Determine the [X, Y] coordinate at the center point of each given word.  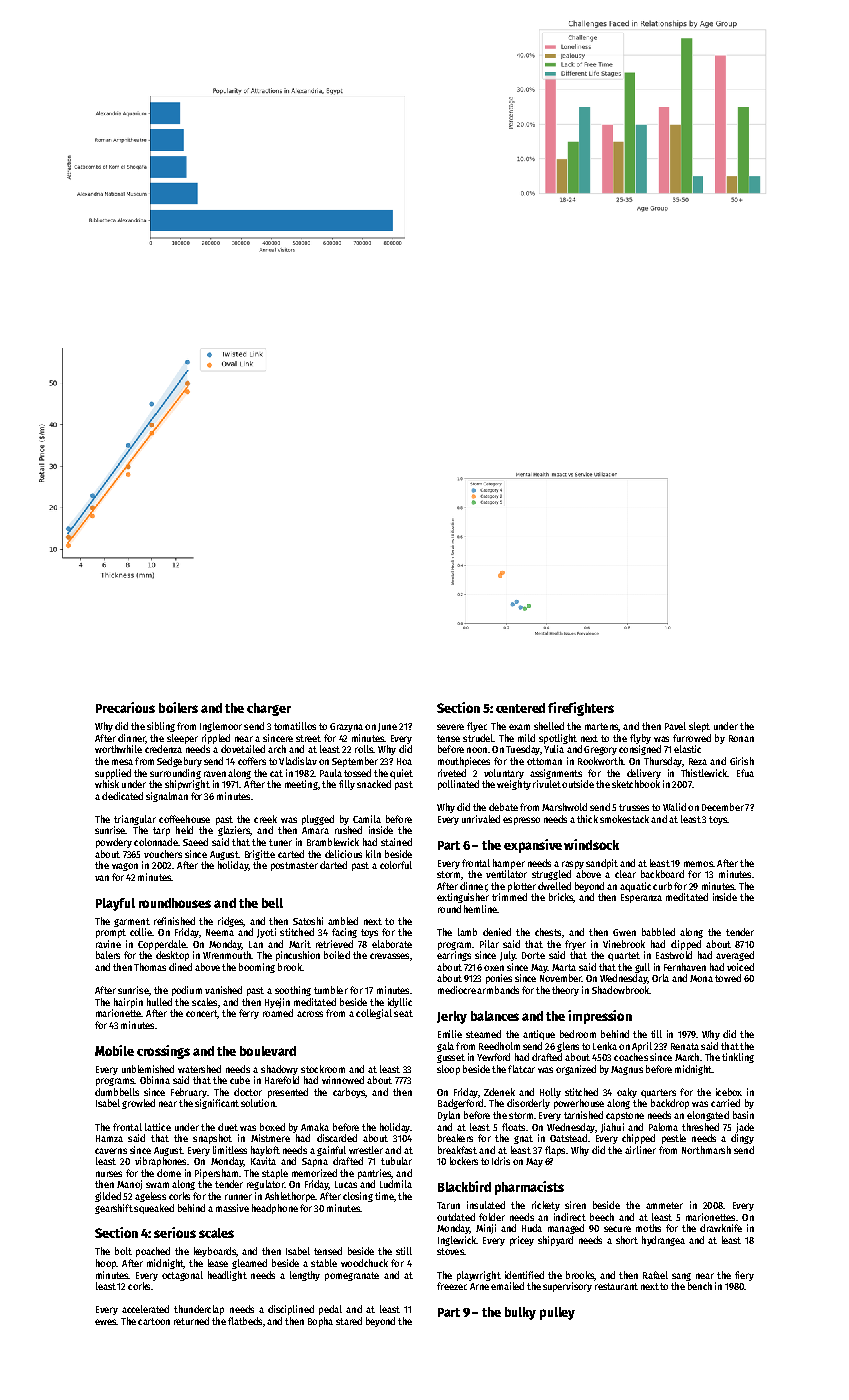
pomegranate [352, 1276]
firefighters [581, 709]
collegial [374, 1014]
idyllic [400, 1003]
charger [269, 709]
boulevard [268, 1051]
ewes [105, 1322]
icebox [729, 1092]
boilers [178, 707]
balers [108, 955]
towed [728, 978]
